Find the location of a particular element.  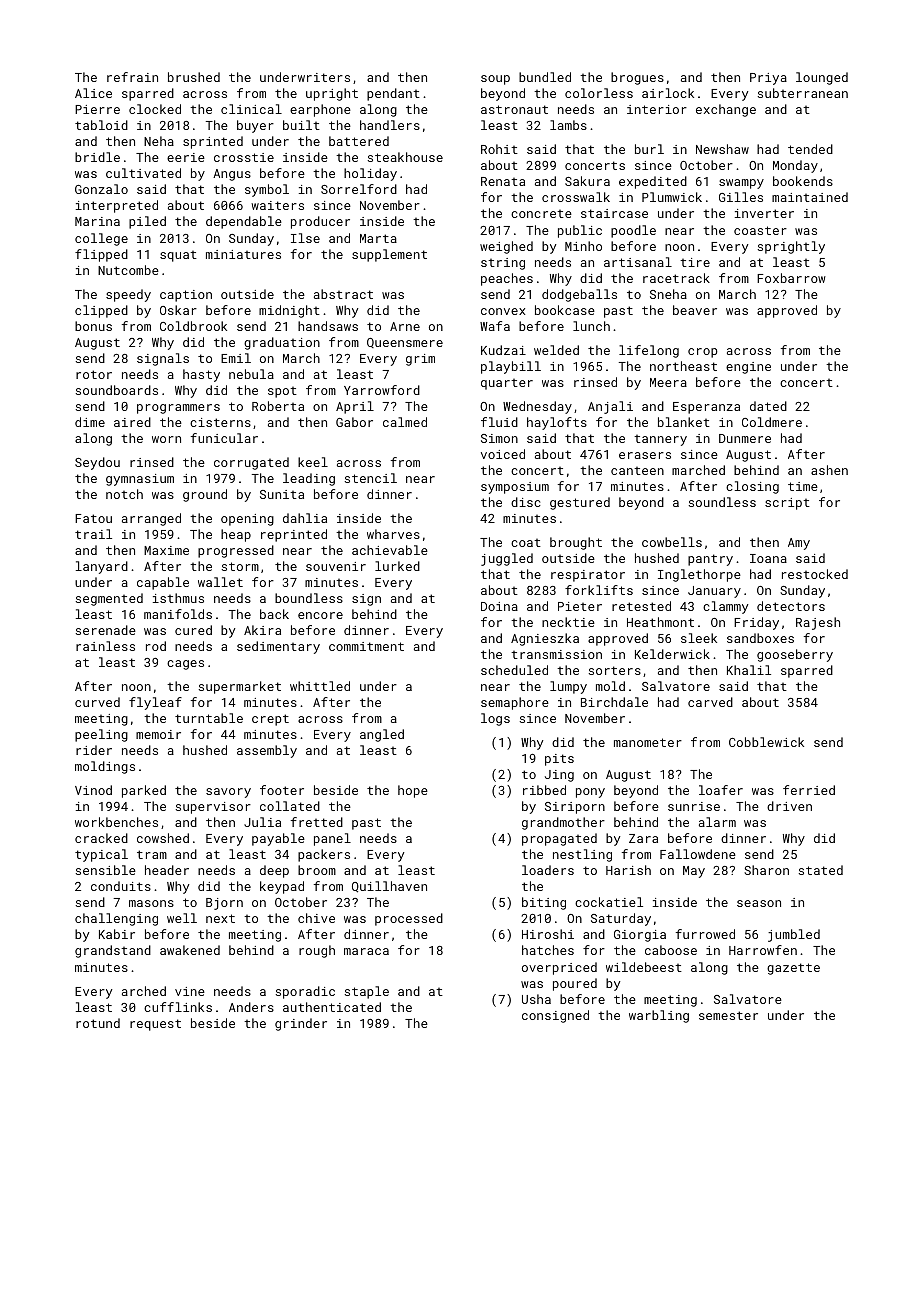

Seydou is located at coordinates (97, 463).
